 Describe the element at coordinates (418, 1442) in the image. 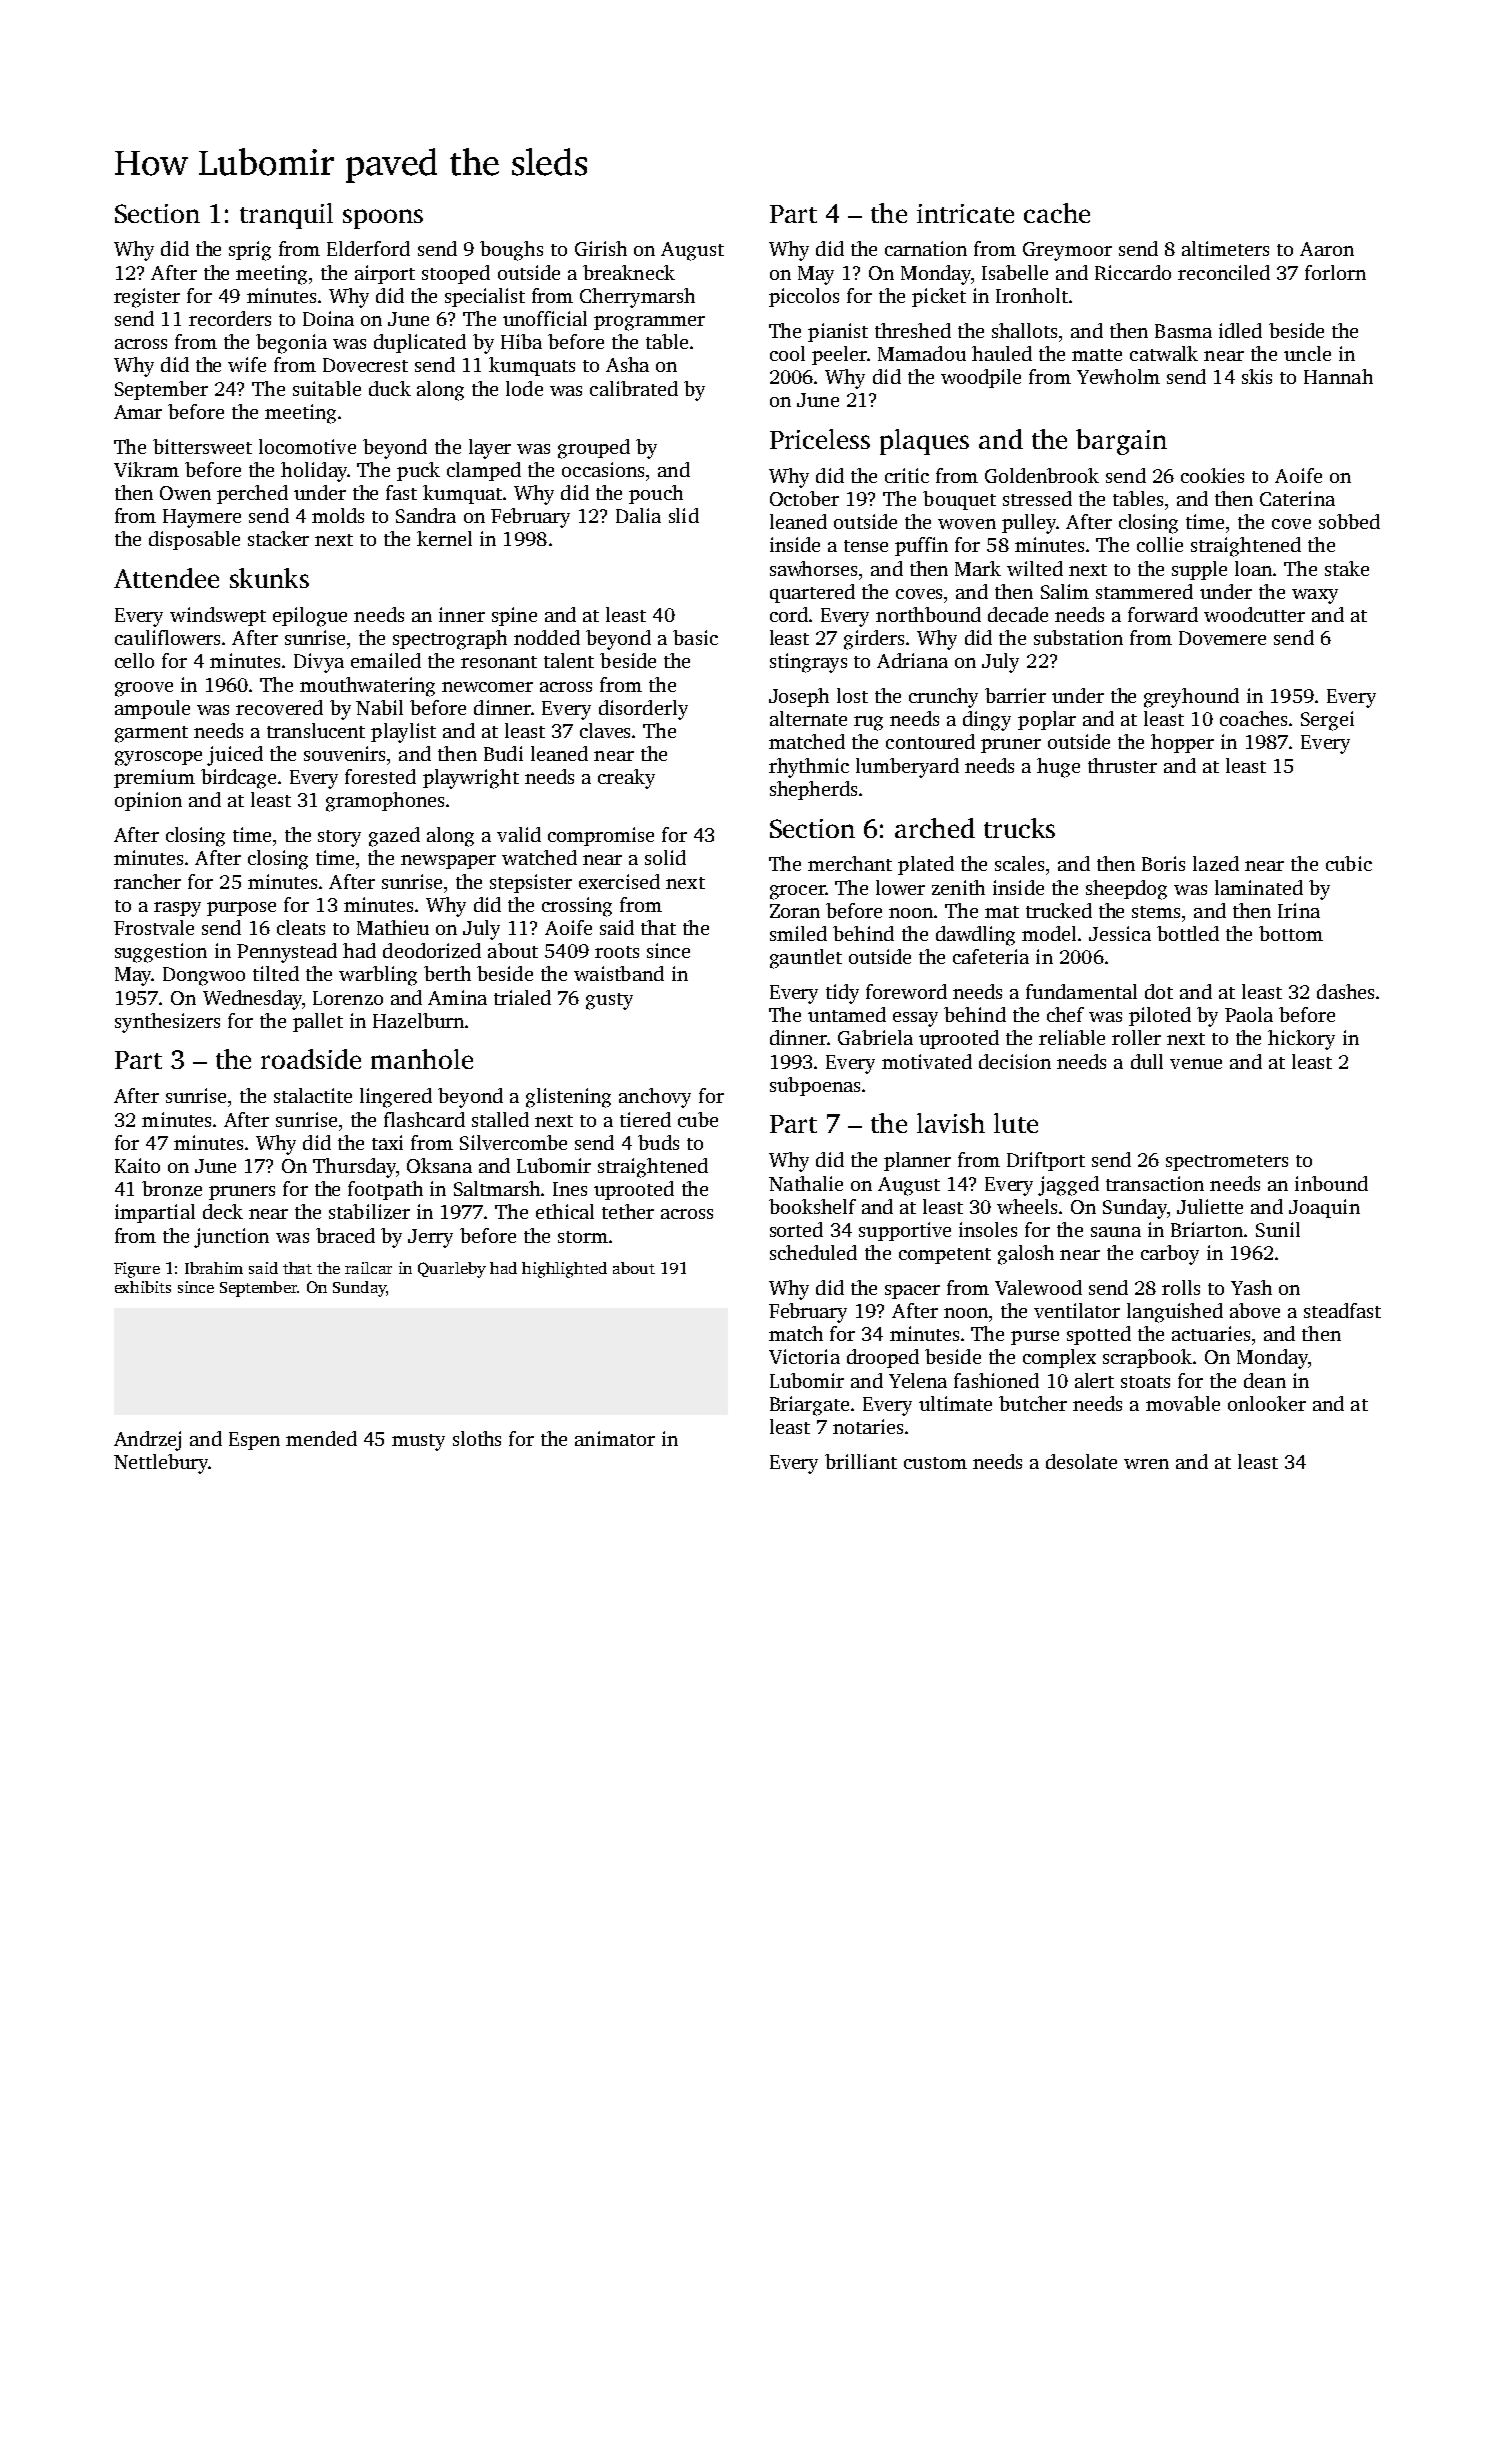

I see `musty` at that location.
